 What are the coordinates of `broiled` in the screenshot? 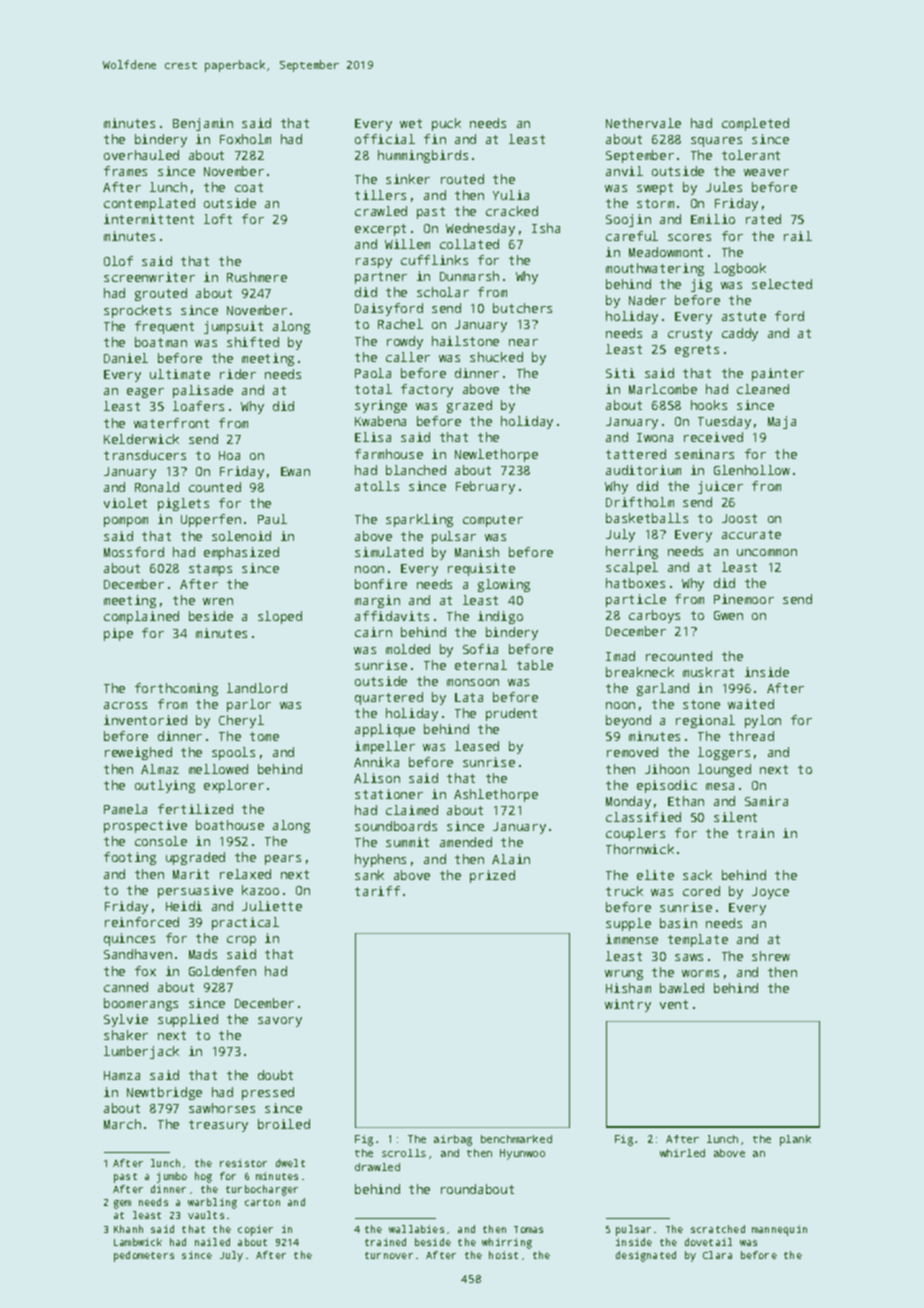 It's located at (284, 1124).
